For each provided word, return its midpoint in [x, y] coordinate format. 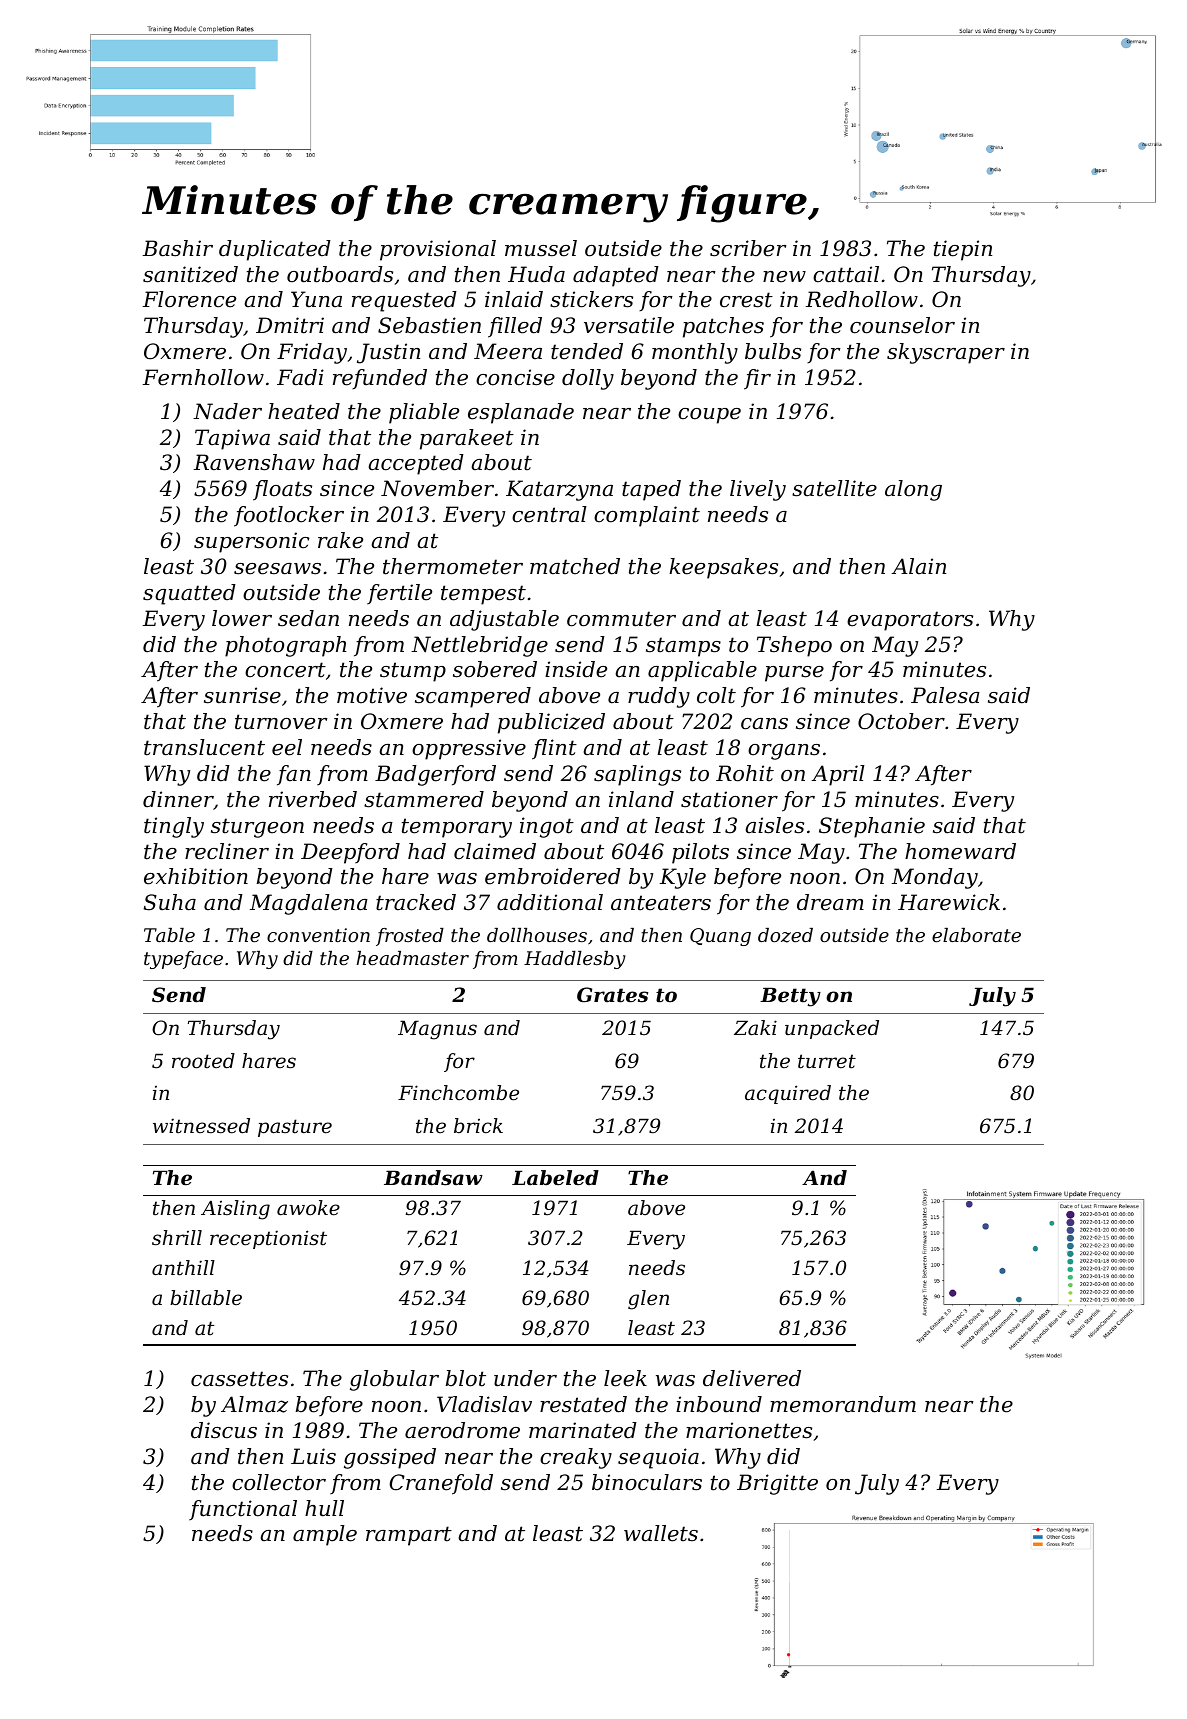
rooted [203, 1061]
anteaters [661, 903]
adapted [616, 276]
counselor [902, 325]
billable [206, 1298]
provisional [438, 250]
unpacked [832, 1029]
